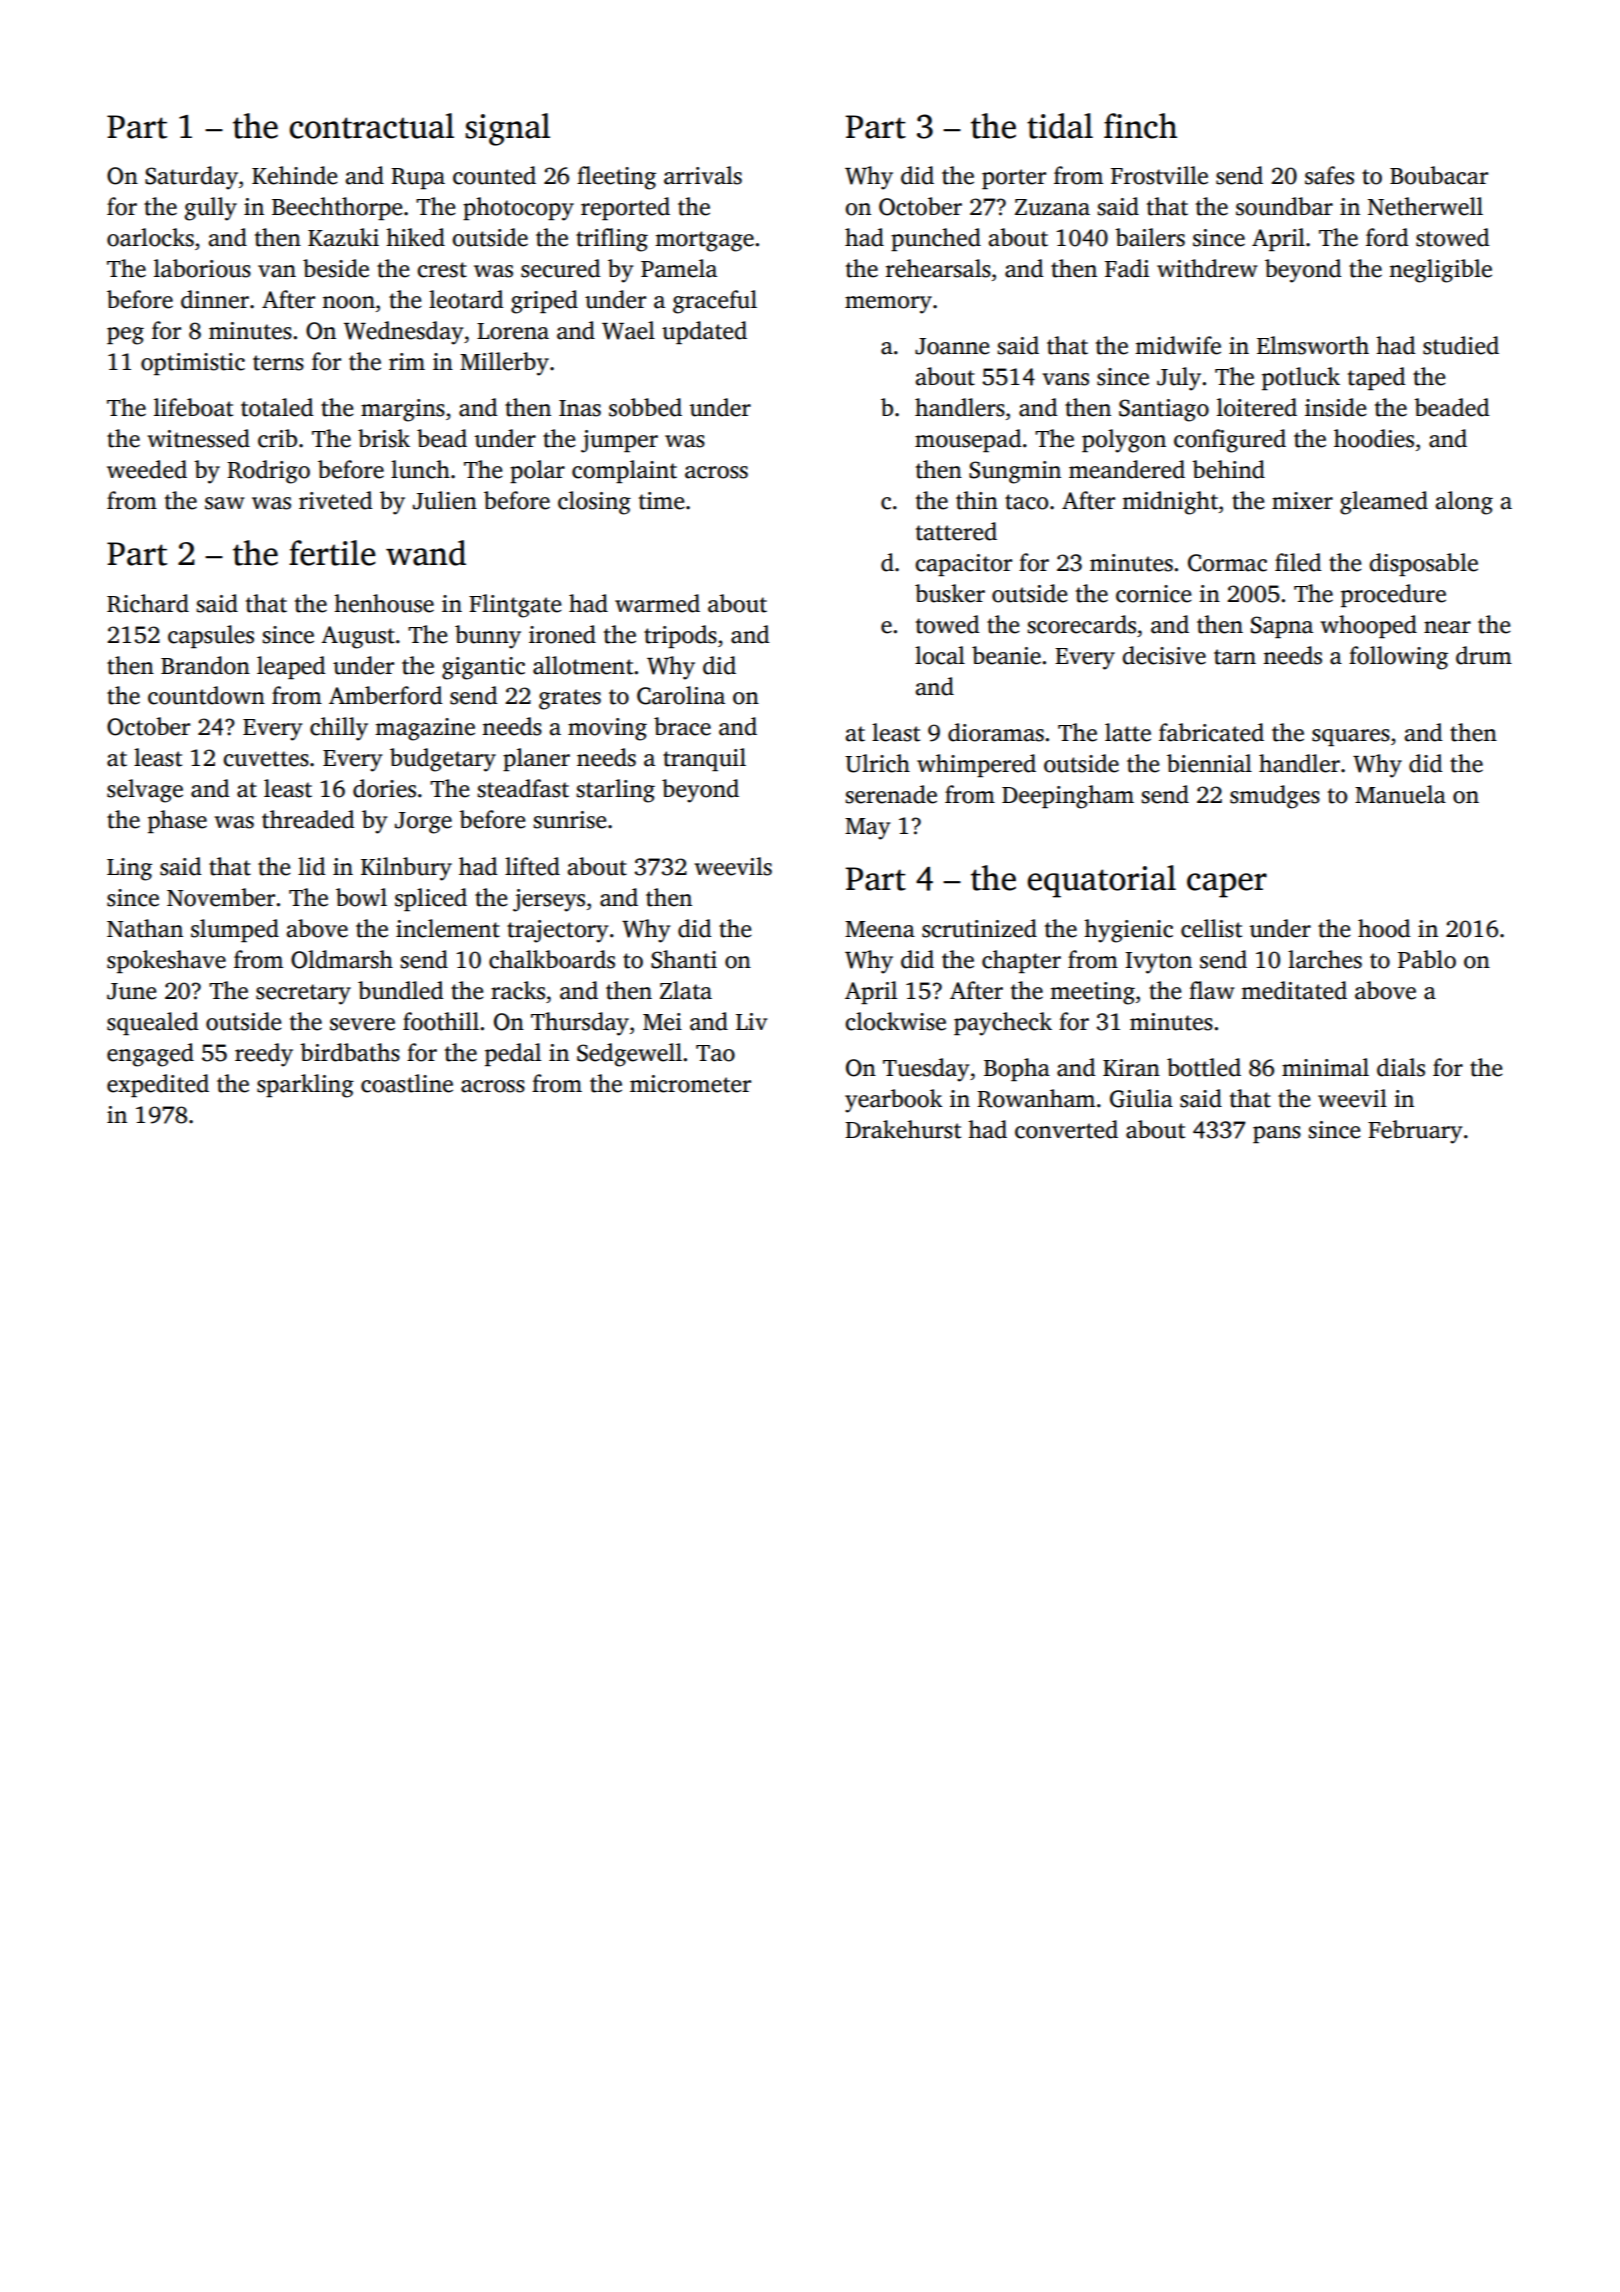 The width and height of the image is (1620, 2292). Describe the element at coordinates (488, 637) in the image. I see `bunny` at that location.
